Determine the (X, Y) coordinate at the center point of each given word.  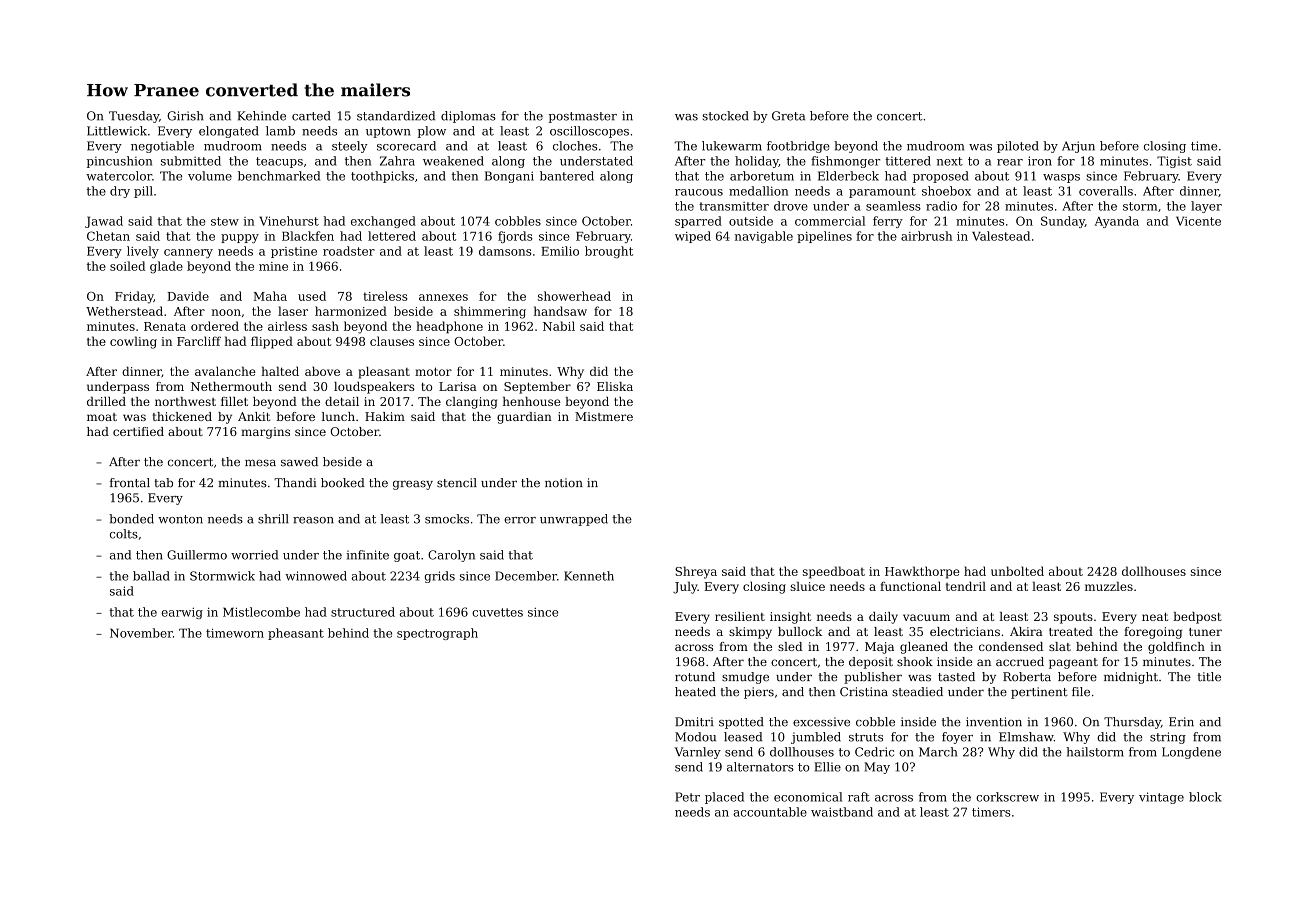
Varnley (698, 753)
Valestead (1001, 236)
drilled (106, 401)
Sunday (1063, 222)
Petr (687, 797)
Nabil (559, 326)
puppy (240, 238)
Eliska (615, 386)
